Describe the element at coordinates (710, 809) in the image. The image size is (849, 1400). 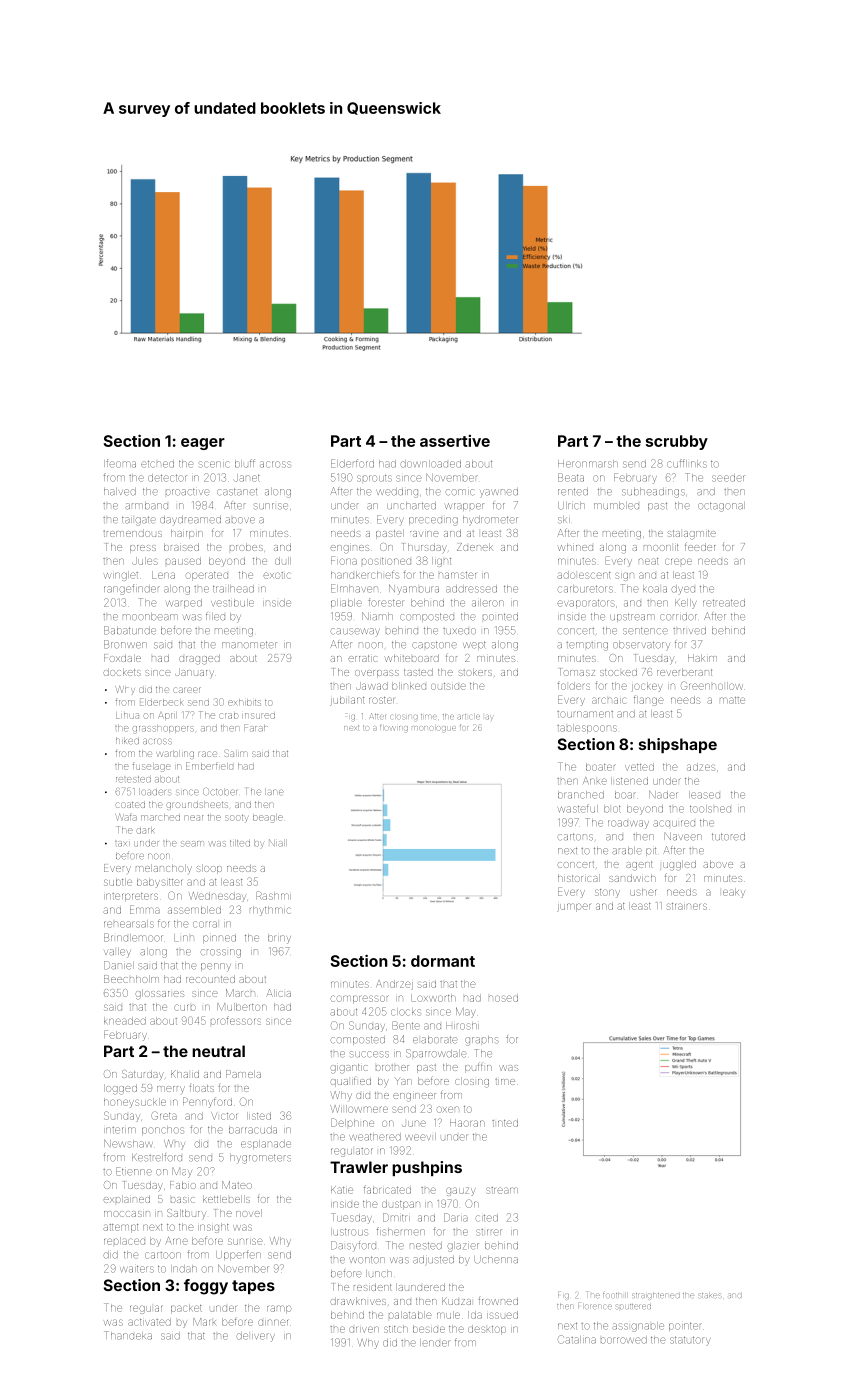
I see `toolshed` at that location.
